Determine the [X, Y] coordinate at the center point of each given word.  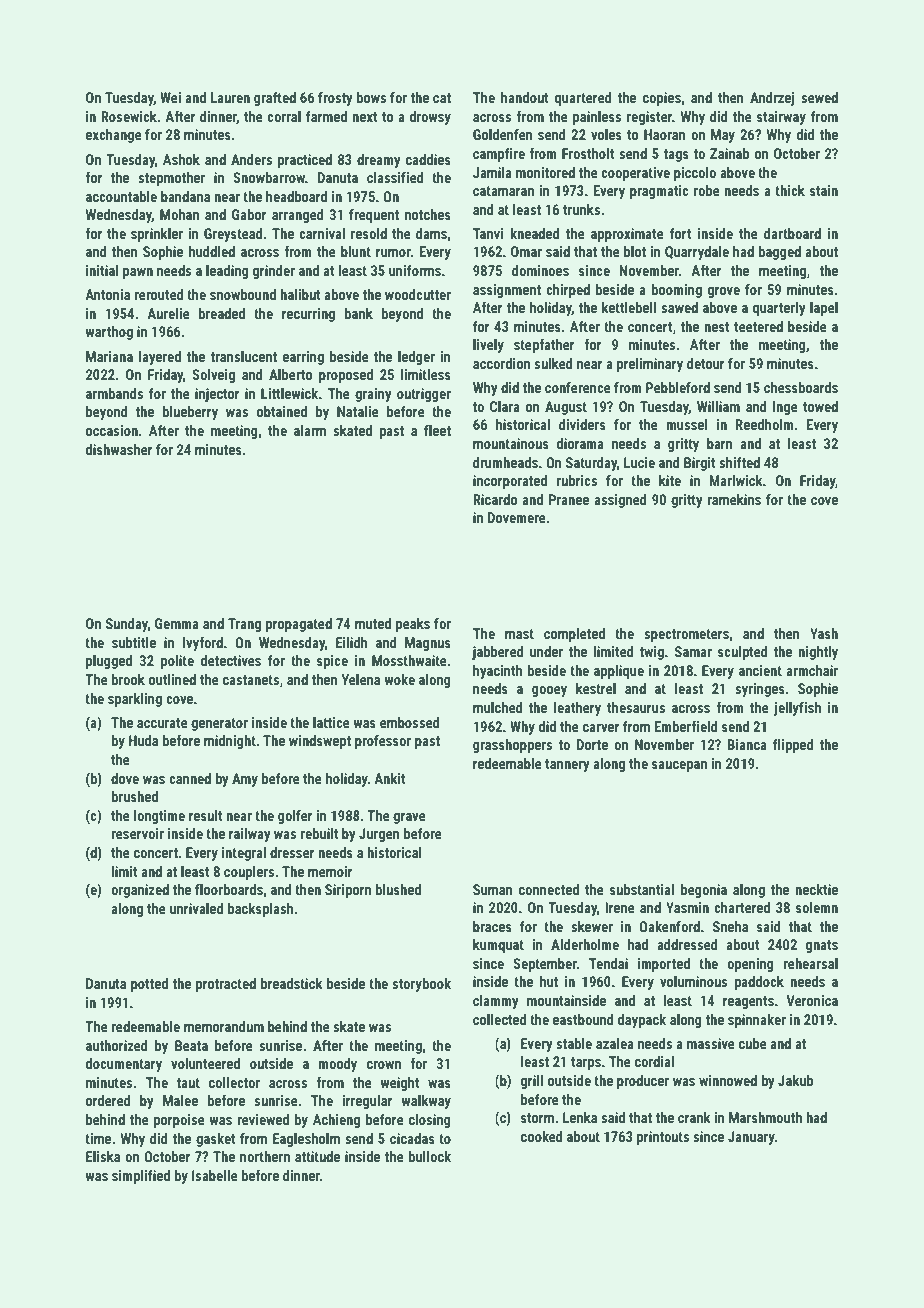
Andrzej [772, 99]
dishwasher [119, 449]
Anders [251, 159]
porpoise [179, 1121]
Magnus [428, 644]
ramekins [734, 499]
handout [525, 97]
